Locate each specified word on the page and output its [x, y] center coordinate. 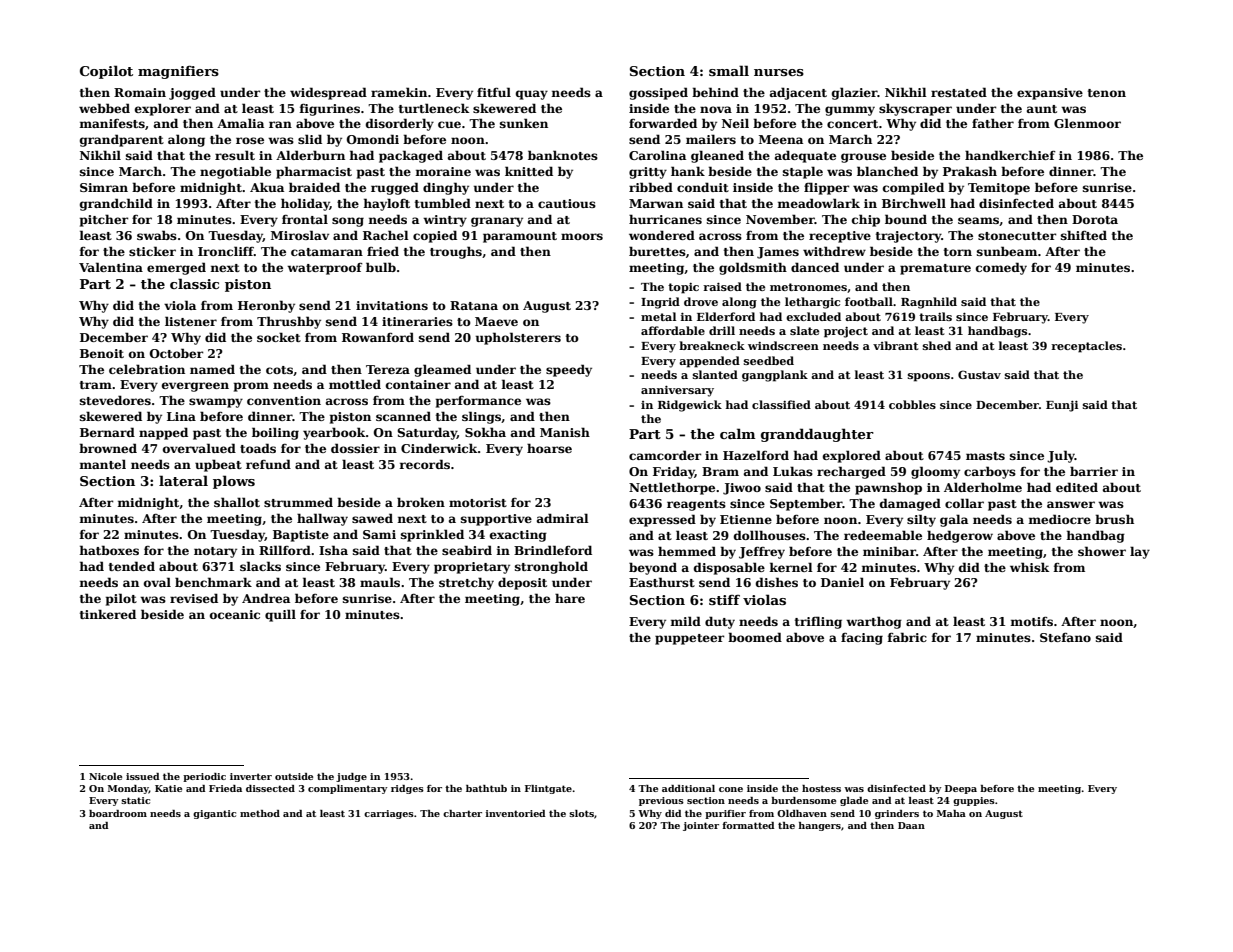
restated [959, 92]
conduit [703, 187]
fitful [494, 92]
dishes [777, 582]
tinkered [108, 614]
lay [1140, 552]
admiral [563, 518]
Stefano [1065, 637]
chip [866, 220]
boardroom [118, 813]
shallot [237, 502]
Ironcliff [226, 251]
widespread [328, 93]
